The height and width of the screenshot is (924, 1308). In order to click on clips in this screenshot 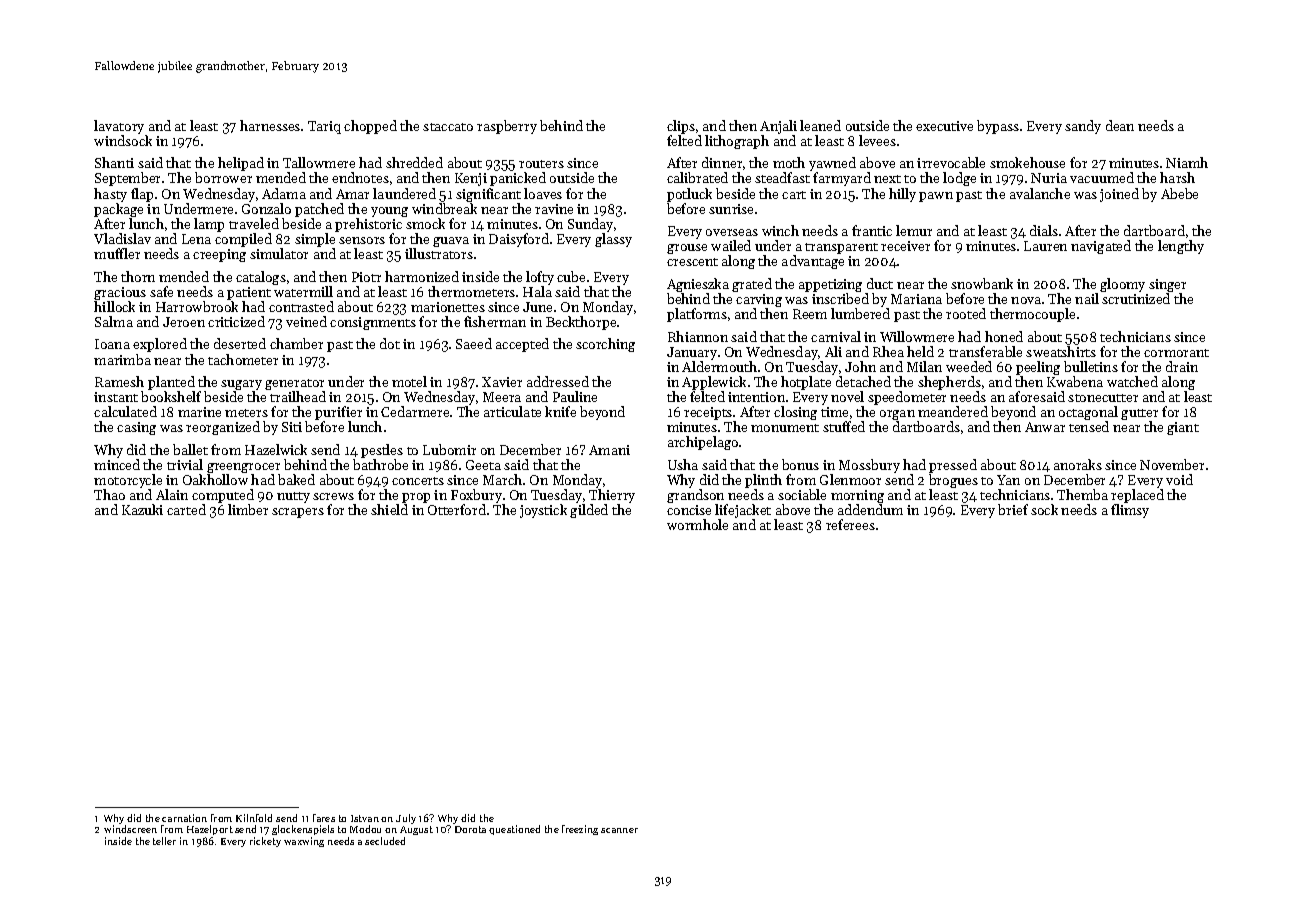, I will do `click(681, 127)`.
